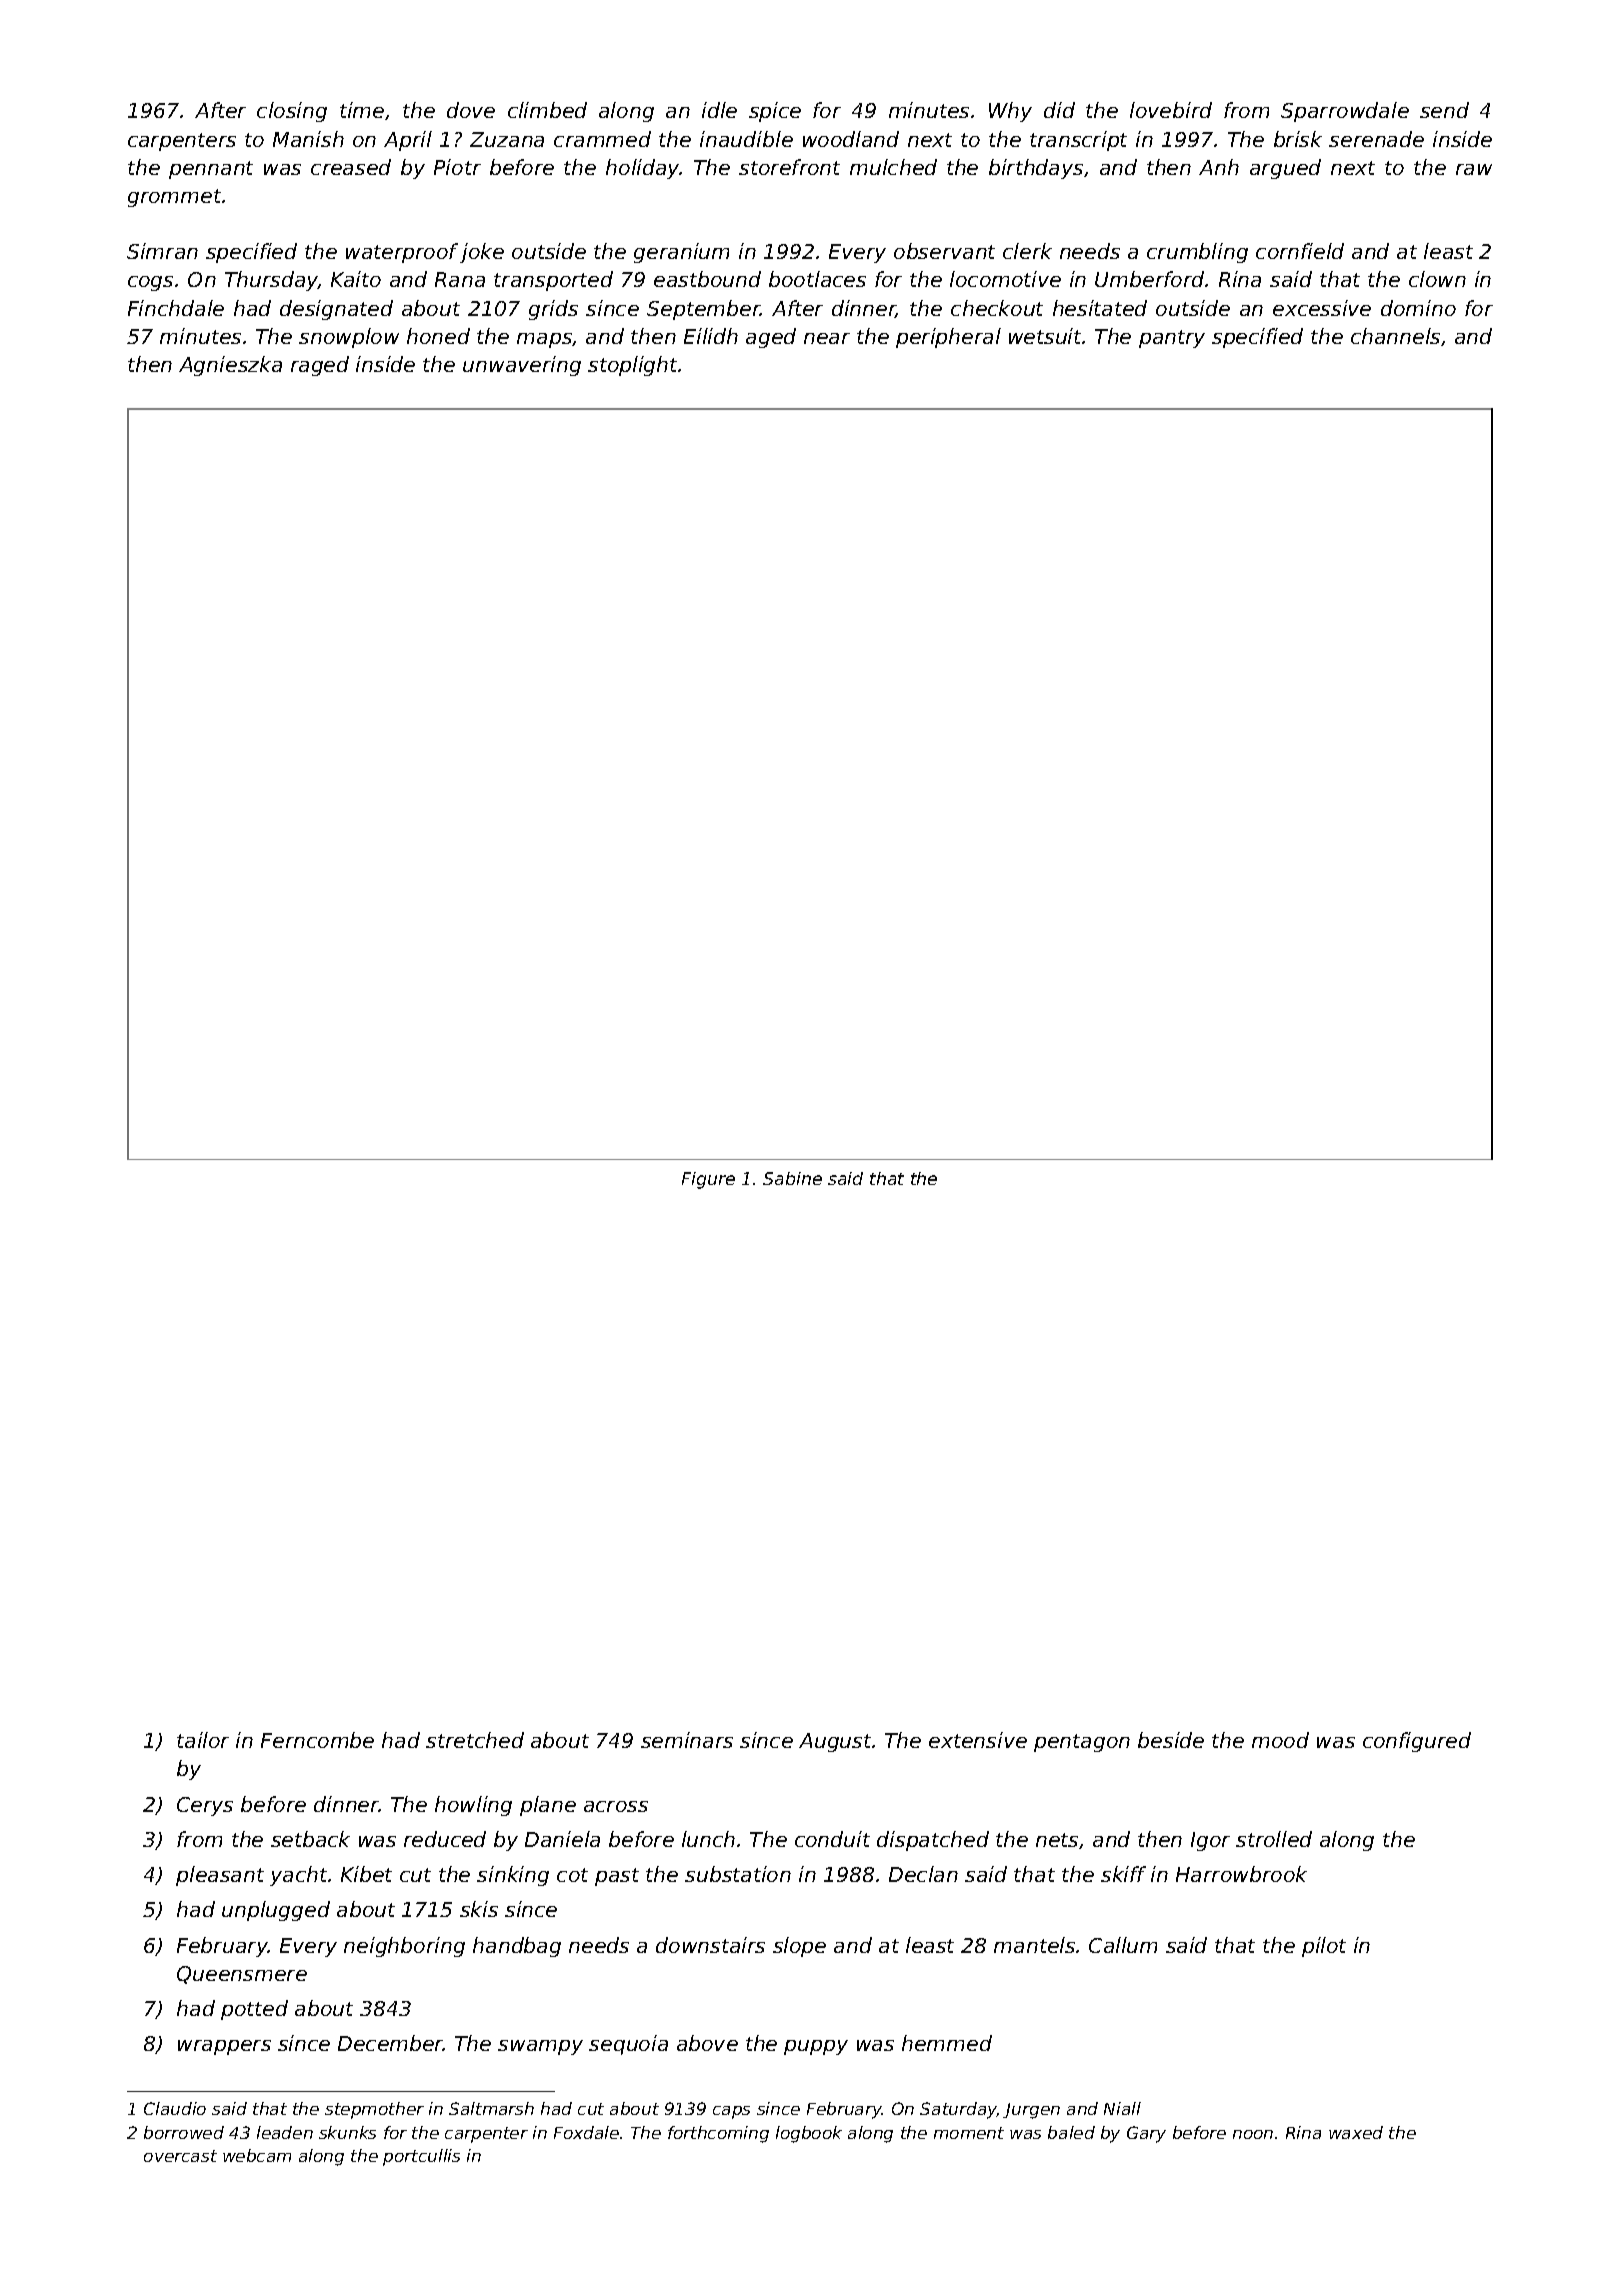  Describe the element at coordinates (792, 1178) in the screenshot. I see `Sabine` at that location.
